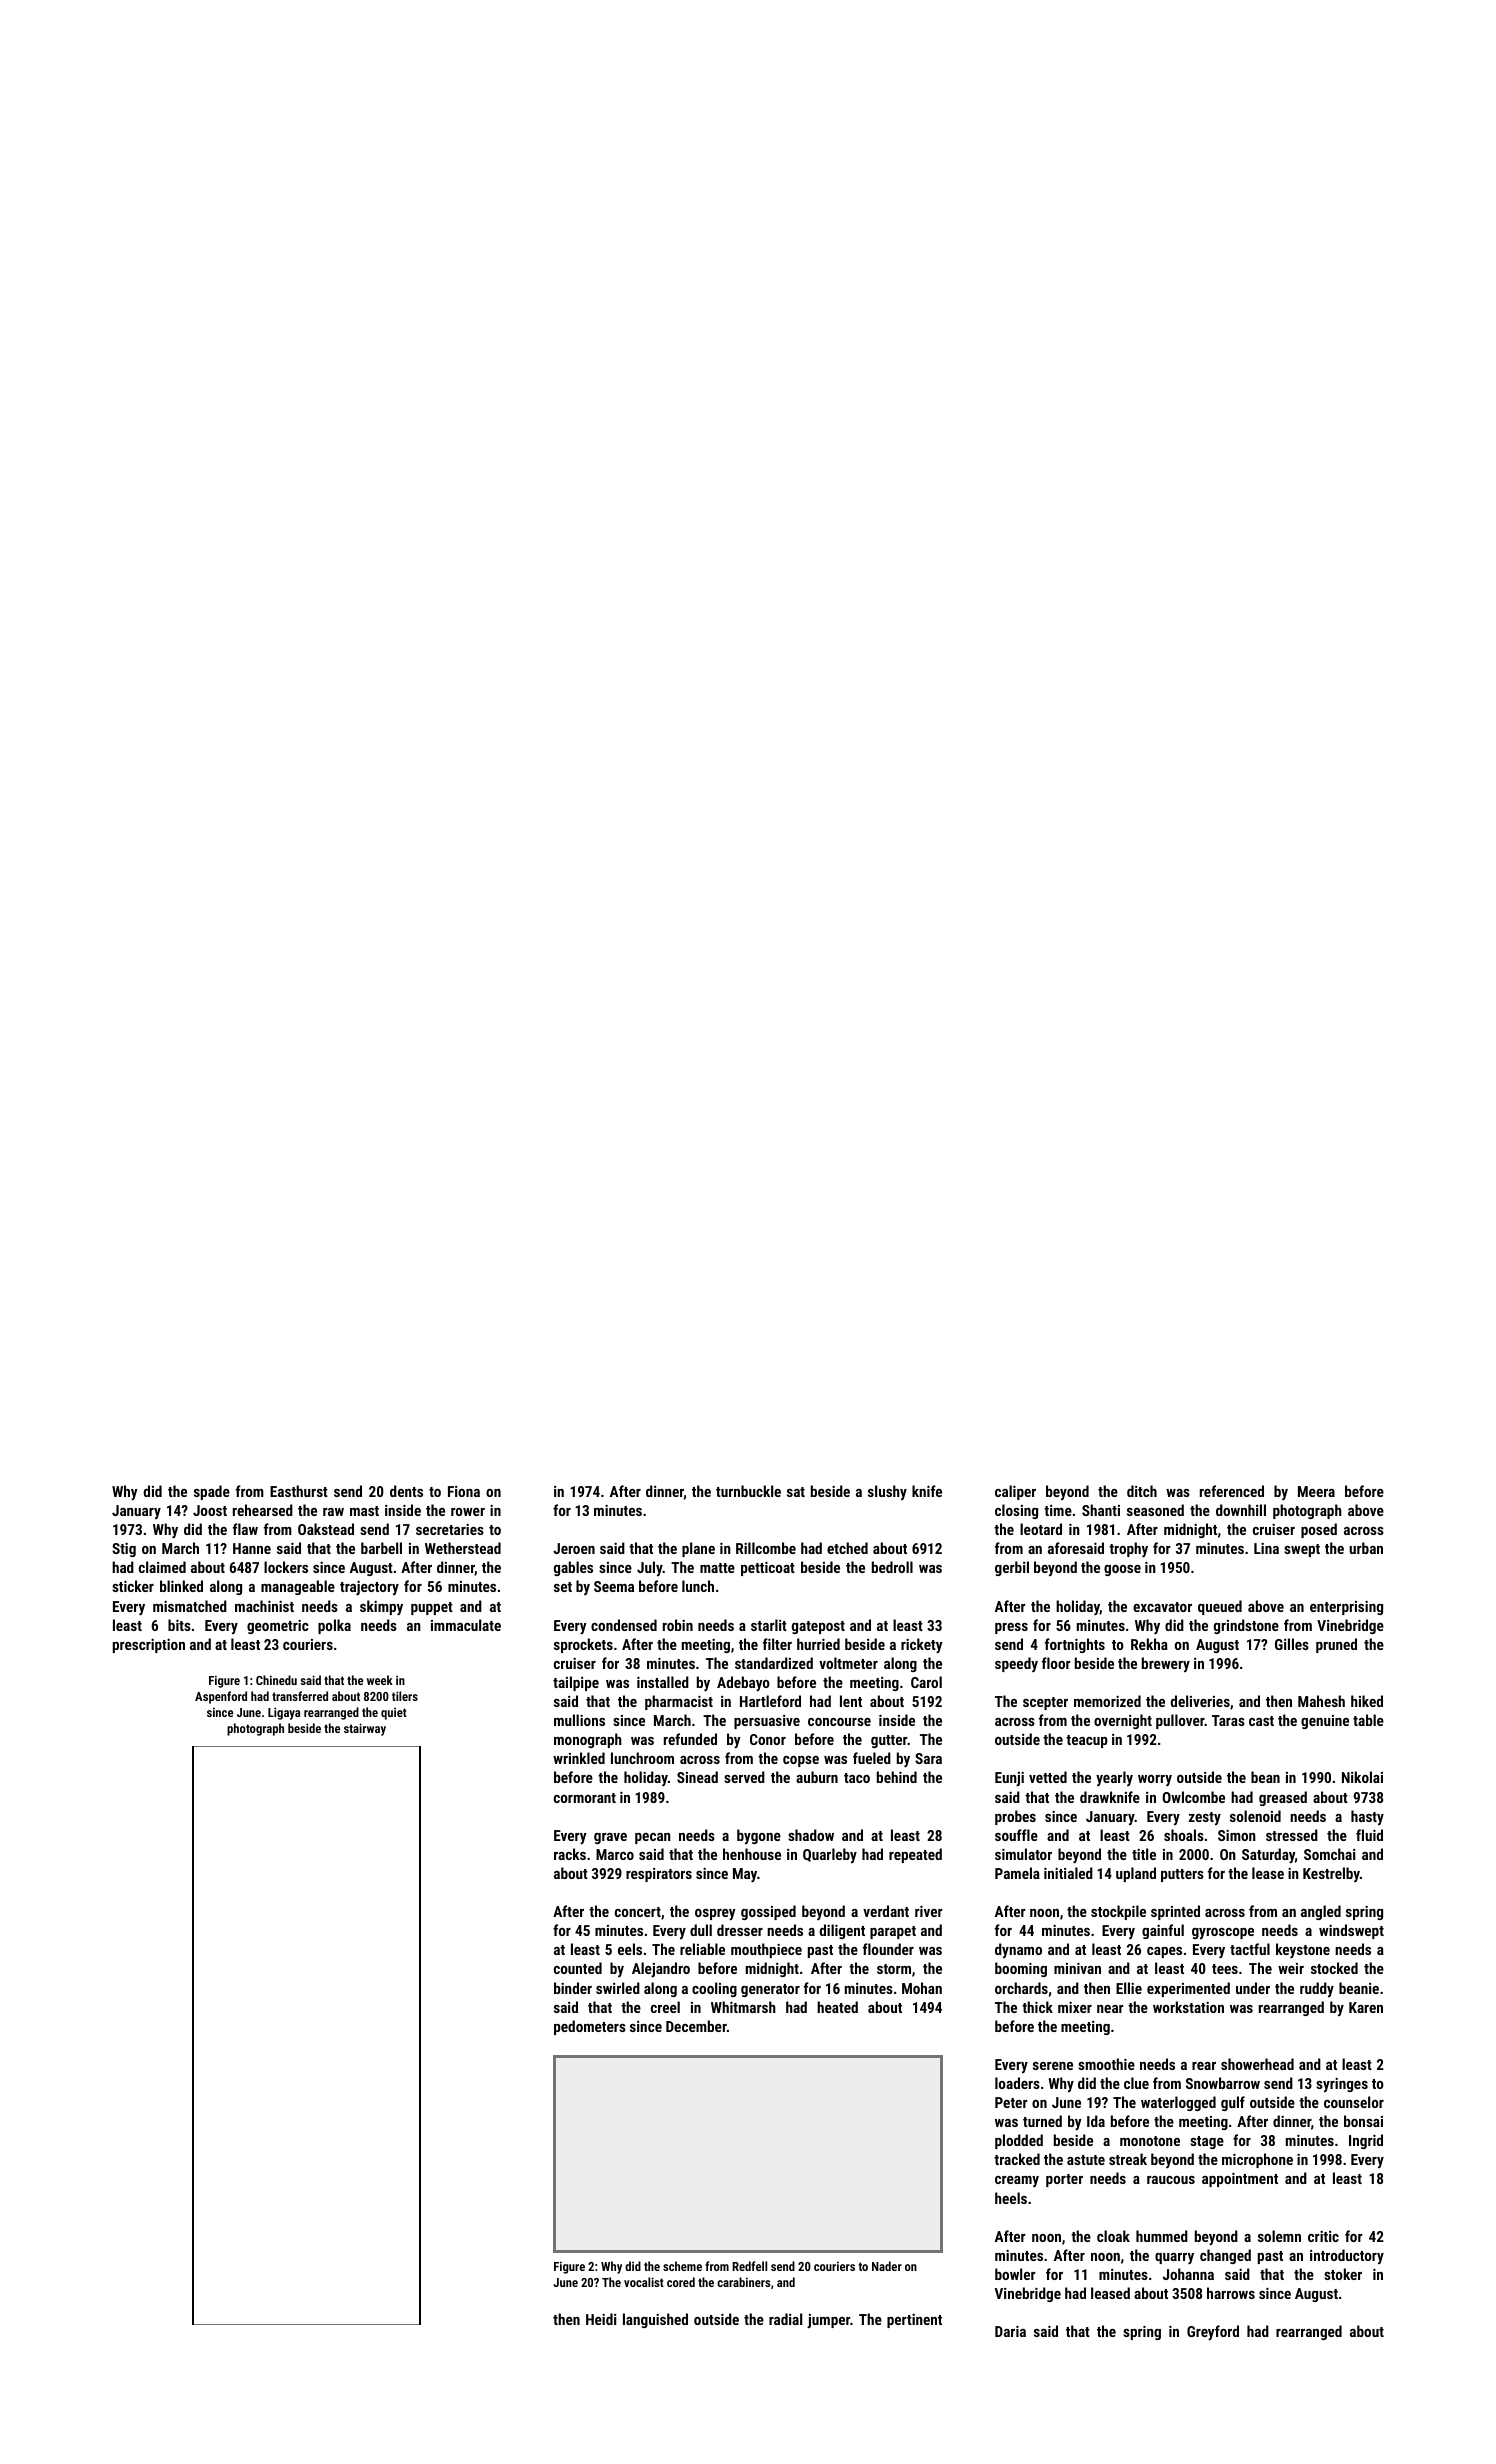  I want to click on Sara, so click(928, 1758).
